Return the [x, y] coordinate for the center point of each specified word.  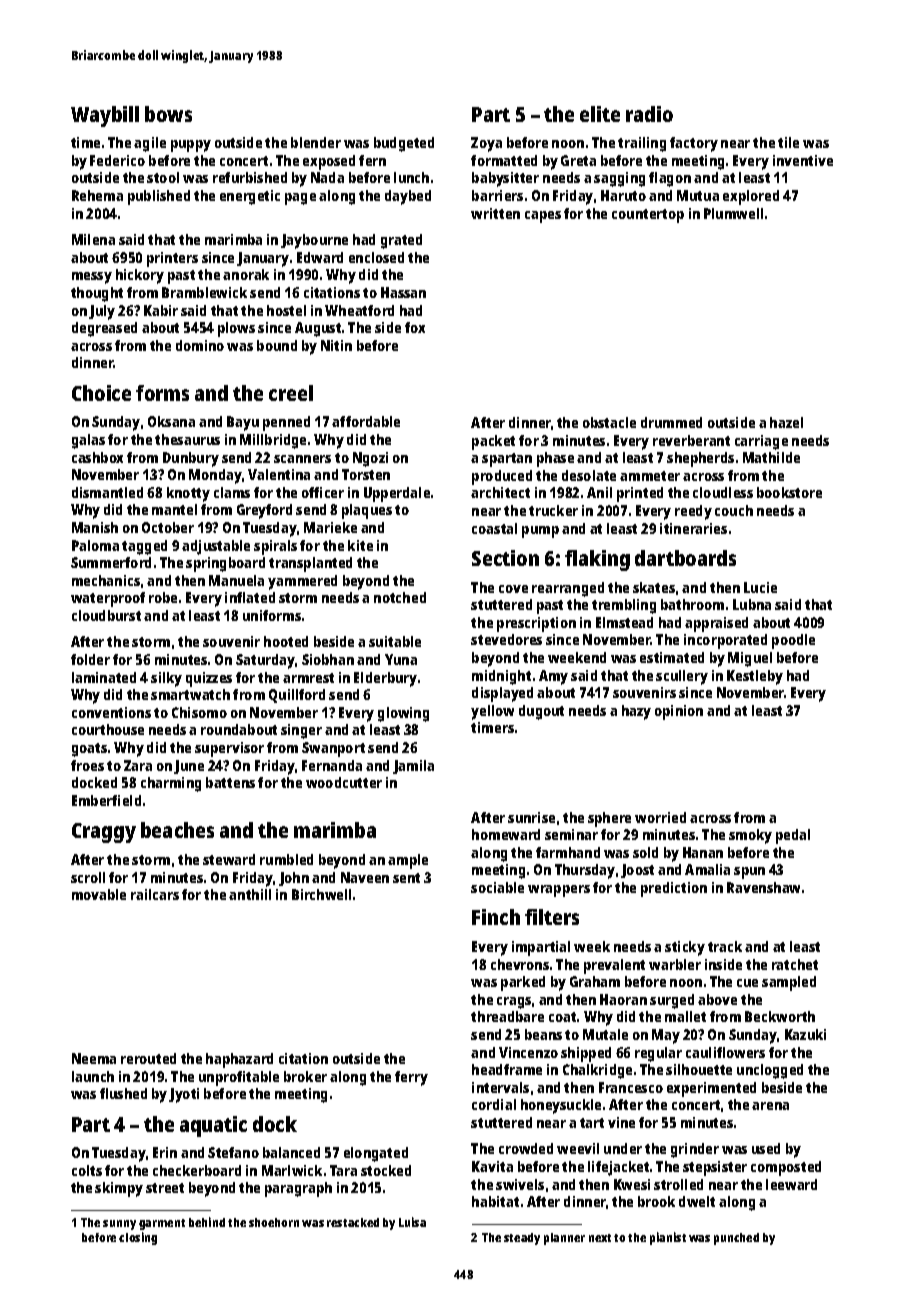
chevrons [520, 964]
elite [600, 114]
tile [788, 142]
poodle [793, 641]
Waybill [105, 116]
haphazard [239, 1060]
